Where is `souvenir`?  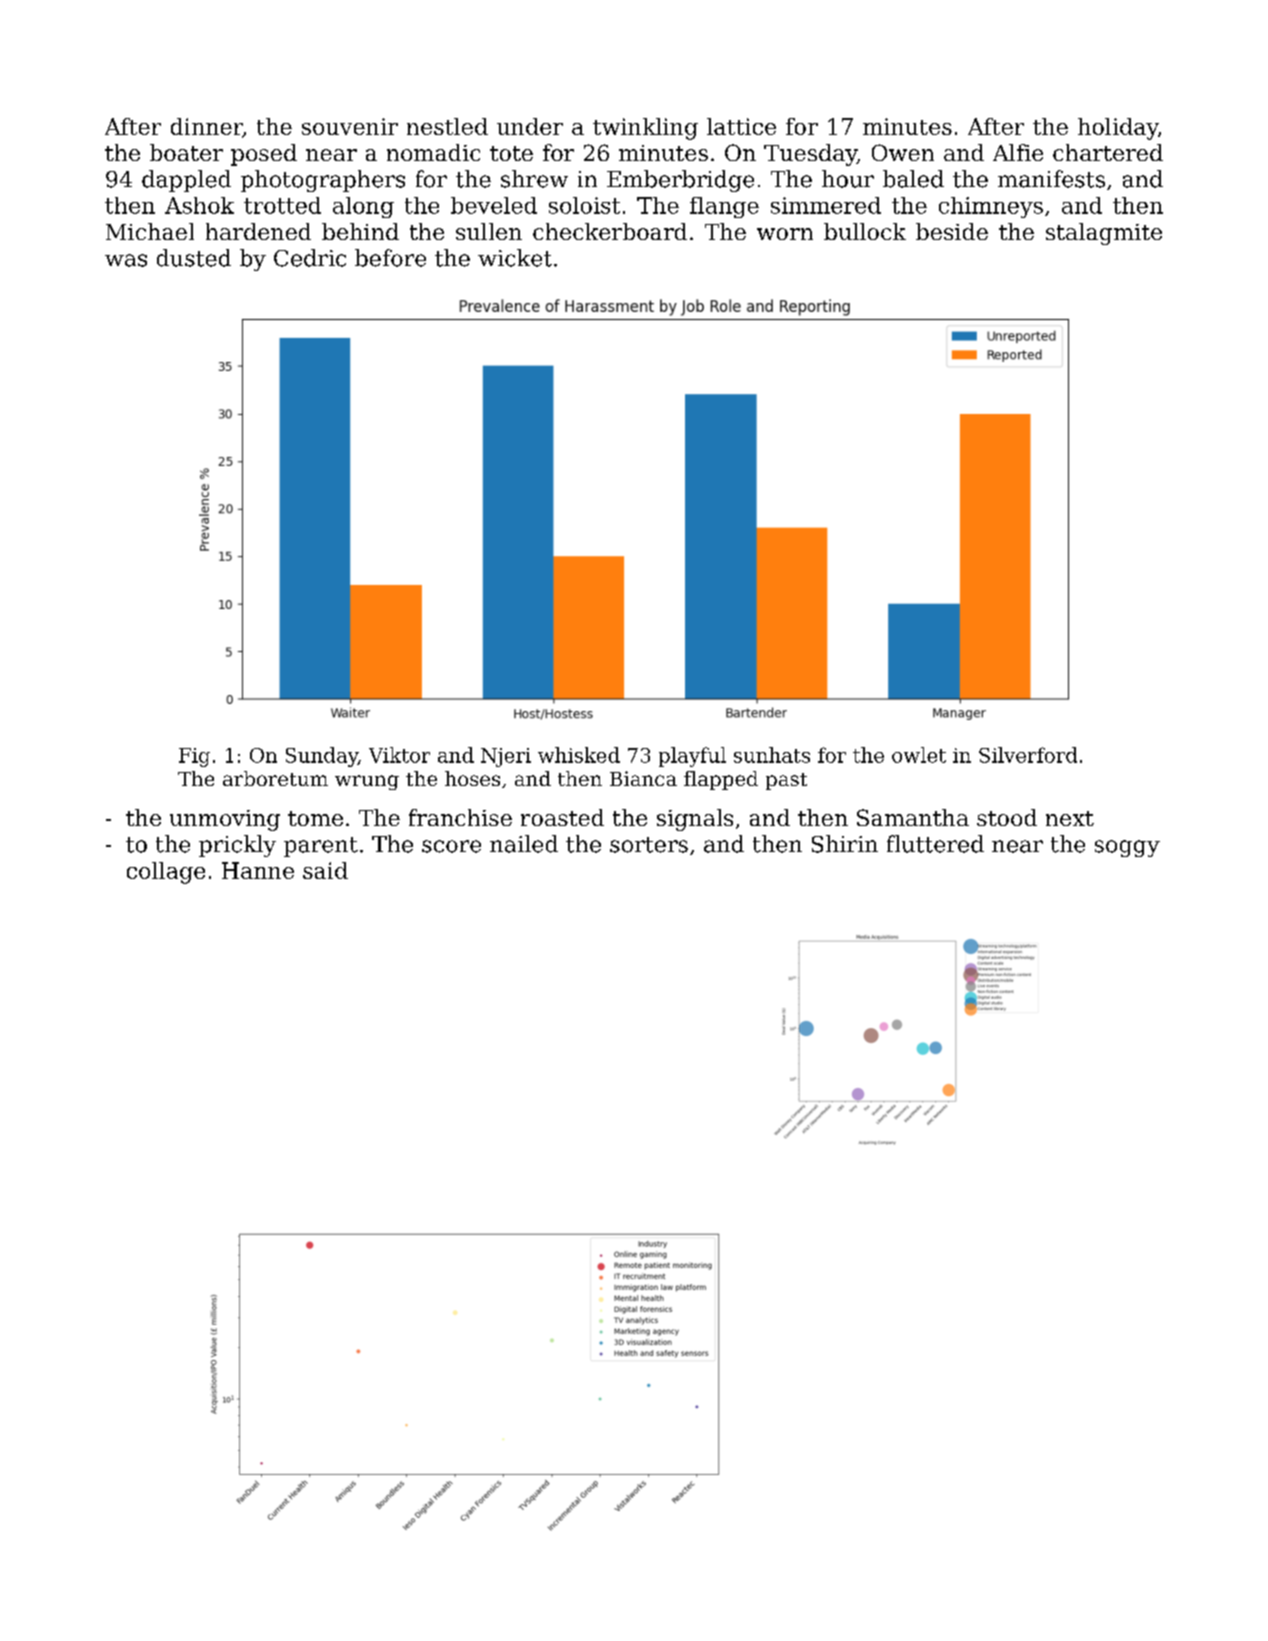 souvenir is located at coordinates (350, 126).
